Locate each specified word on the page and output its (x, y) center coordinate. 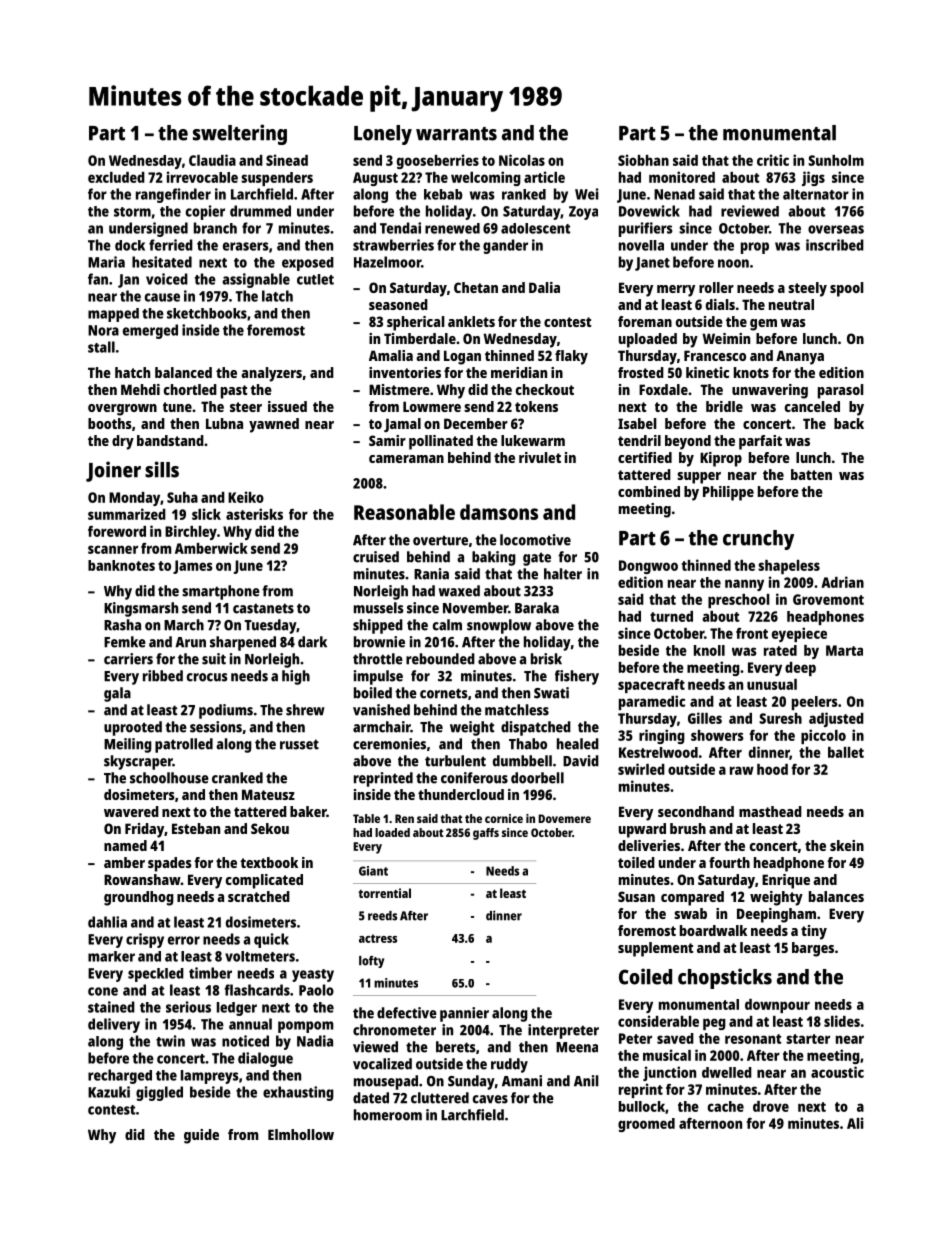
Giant (373, 871)
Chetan (476, 287)
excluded (116, 177)
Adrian (842, 582)
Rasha (122, 625)
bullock (642, 1106)
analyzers (271, 374)
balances (836, 896)
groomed (646, 1125)
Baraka (537, 608)
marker (111, 956)
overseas (836, 229)
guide (201, 1136)
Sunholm (836, 160)
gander (505, 246)
